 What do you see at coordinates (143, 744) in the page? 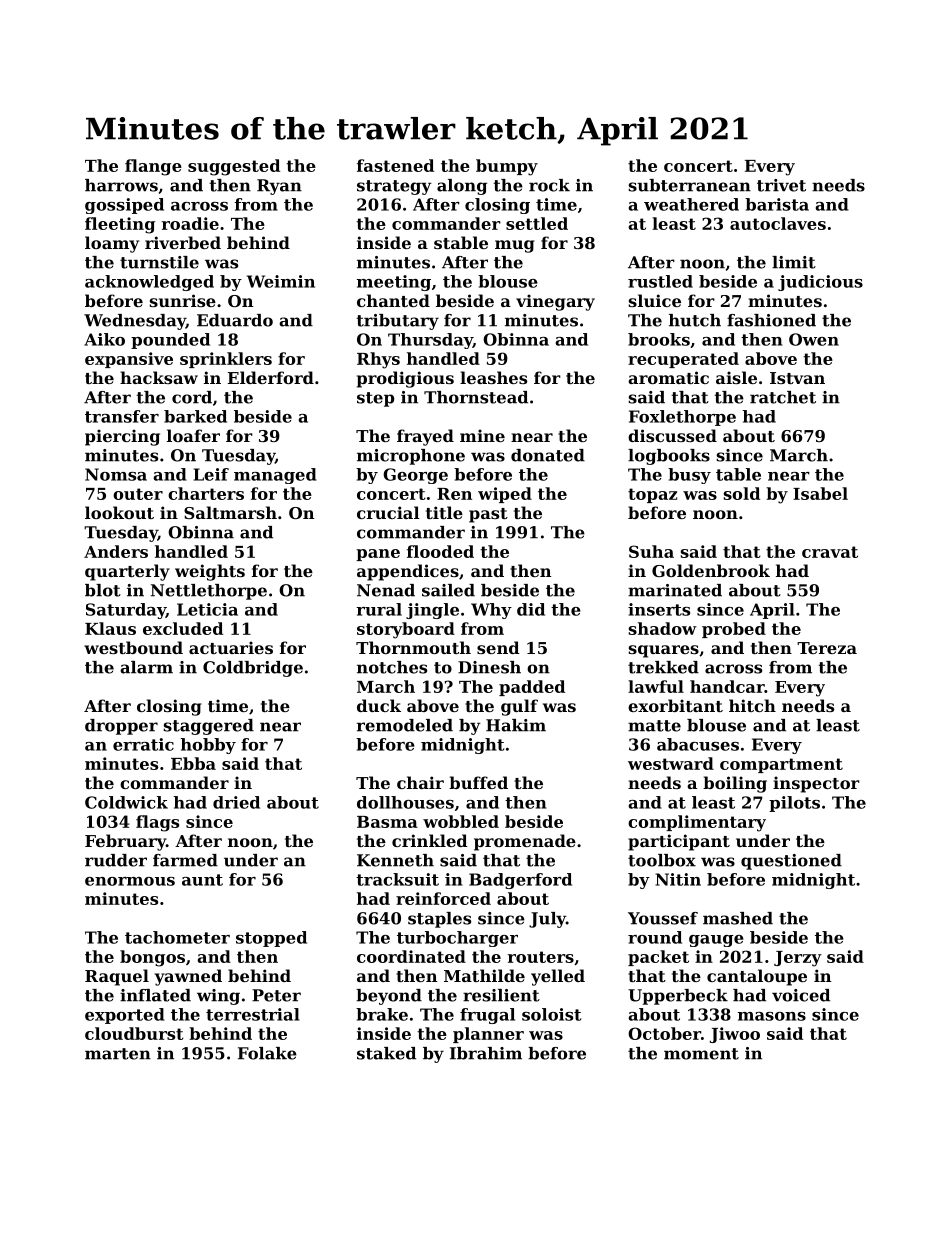
I see `erratic` at bounding box center [143, 744].
